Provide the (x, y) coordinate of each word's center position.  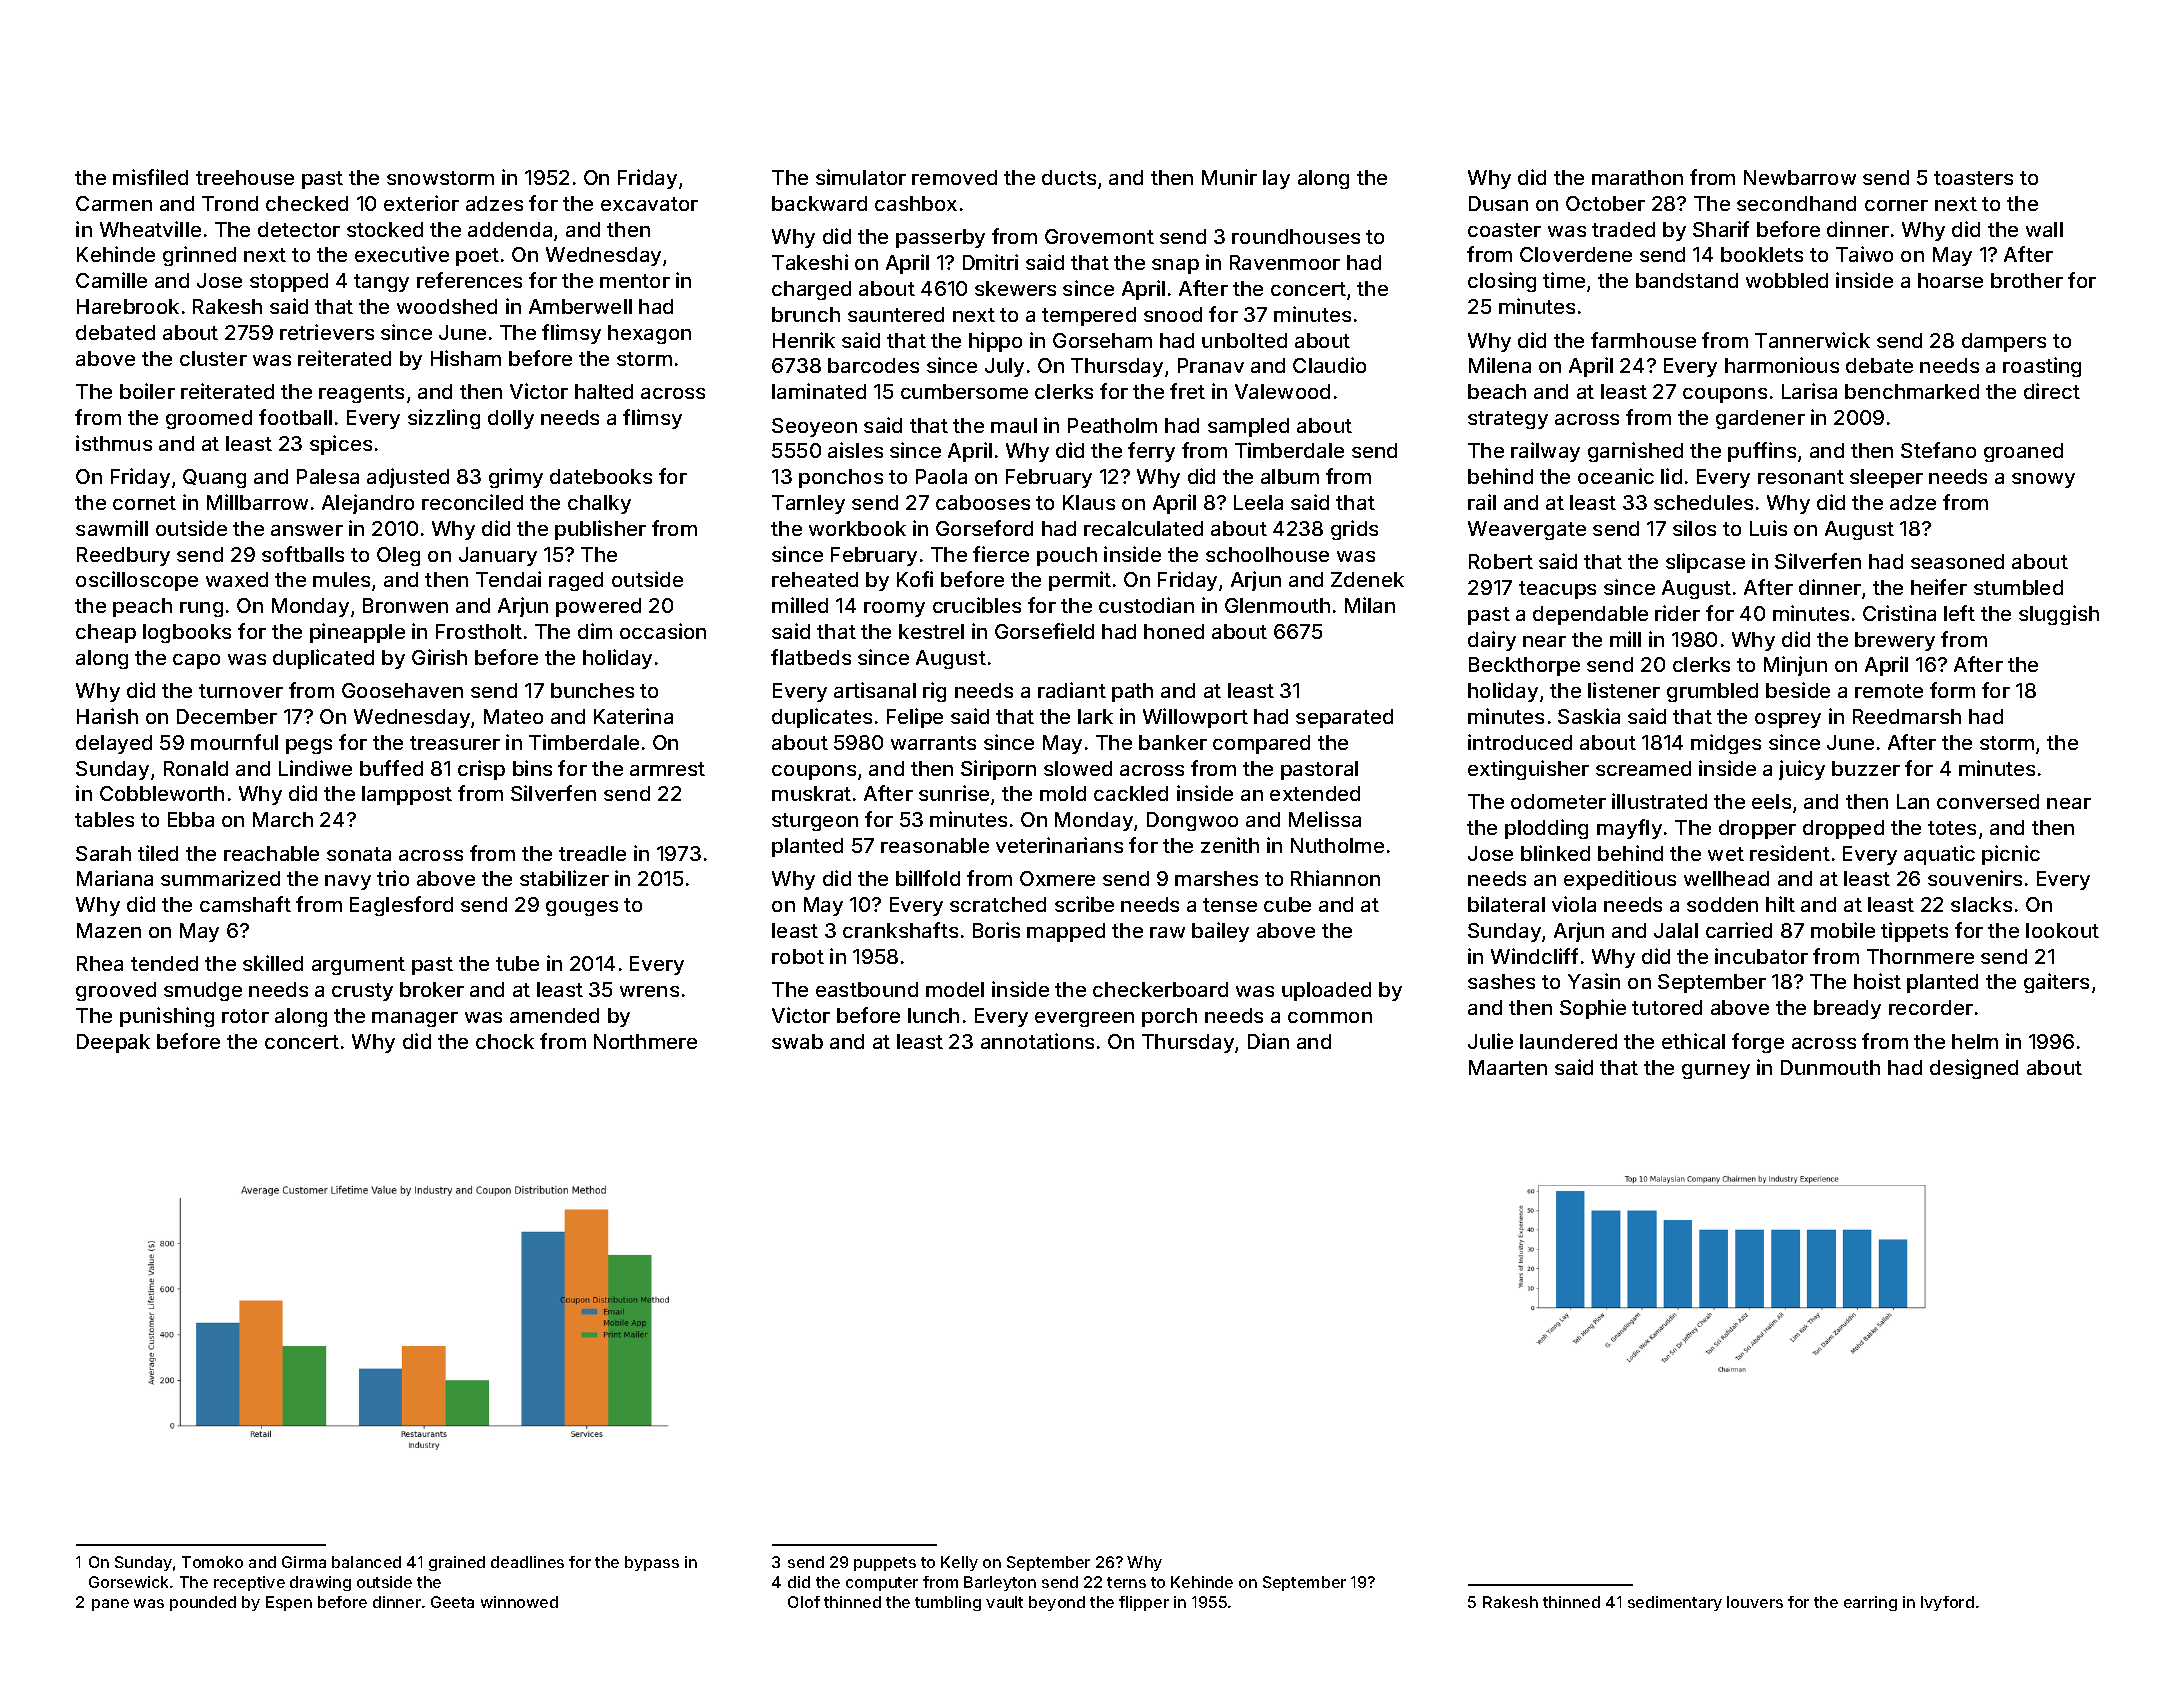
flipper (1144, 1603)
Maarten (1508, 1067)
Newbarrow (1800, 177)
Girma (304, 1562)
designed (1974, 1069)
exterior (421, 203)
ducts (1069, 177)
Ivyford (1947, 1603)
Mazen (109, 930)
